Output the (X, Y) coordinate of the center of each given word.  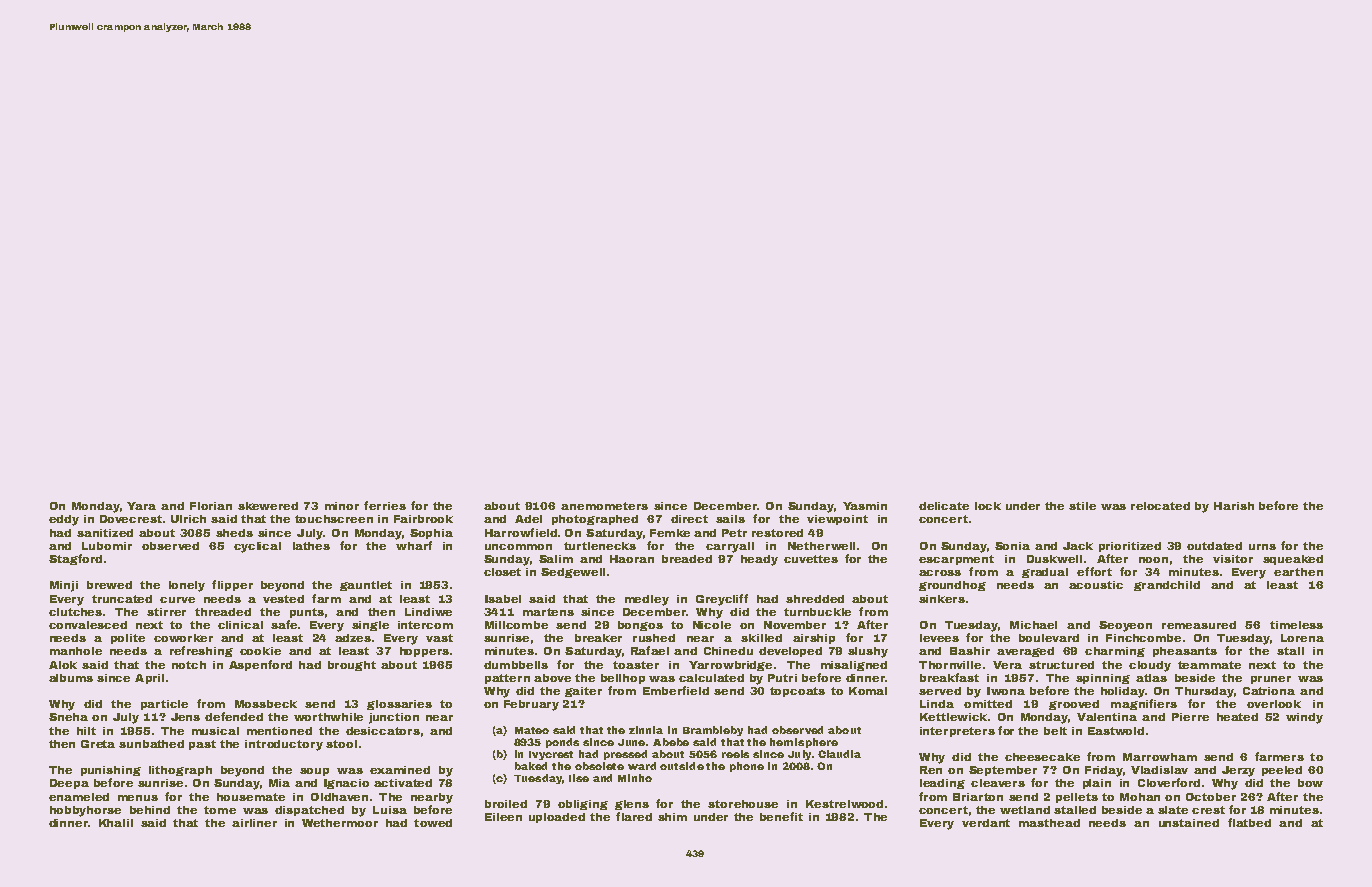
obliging (583, 805)
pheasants (1185, 652)
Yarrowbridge (730, 666)
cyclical (257, 547)
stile (1082, 506)
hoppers (424, 652)
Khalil (116, 823)
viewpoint (837, 520)
